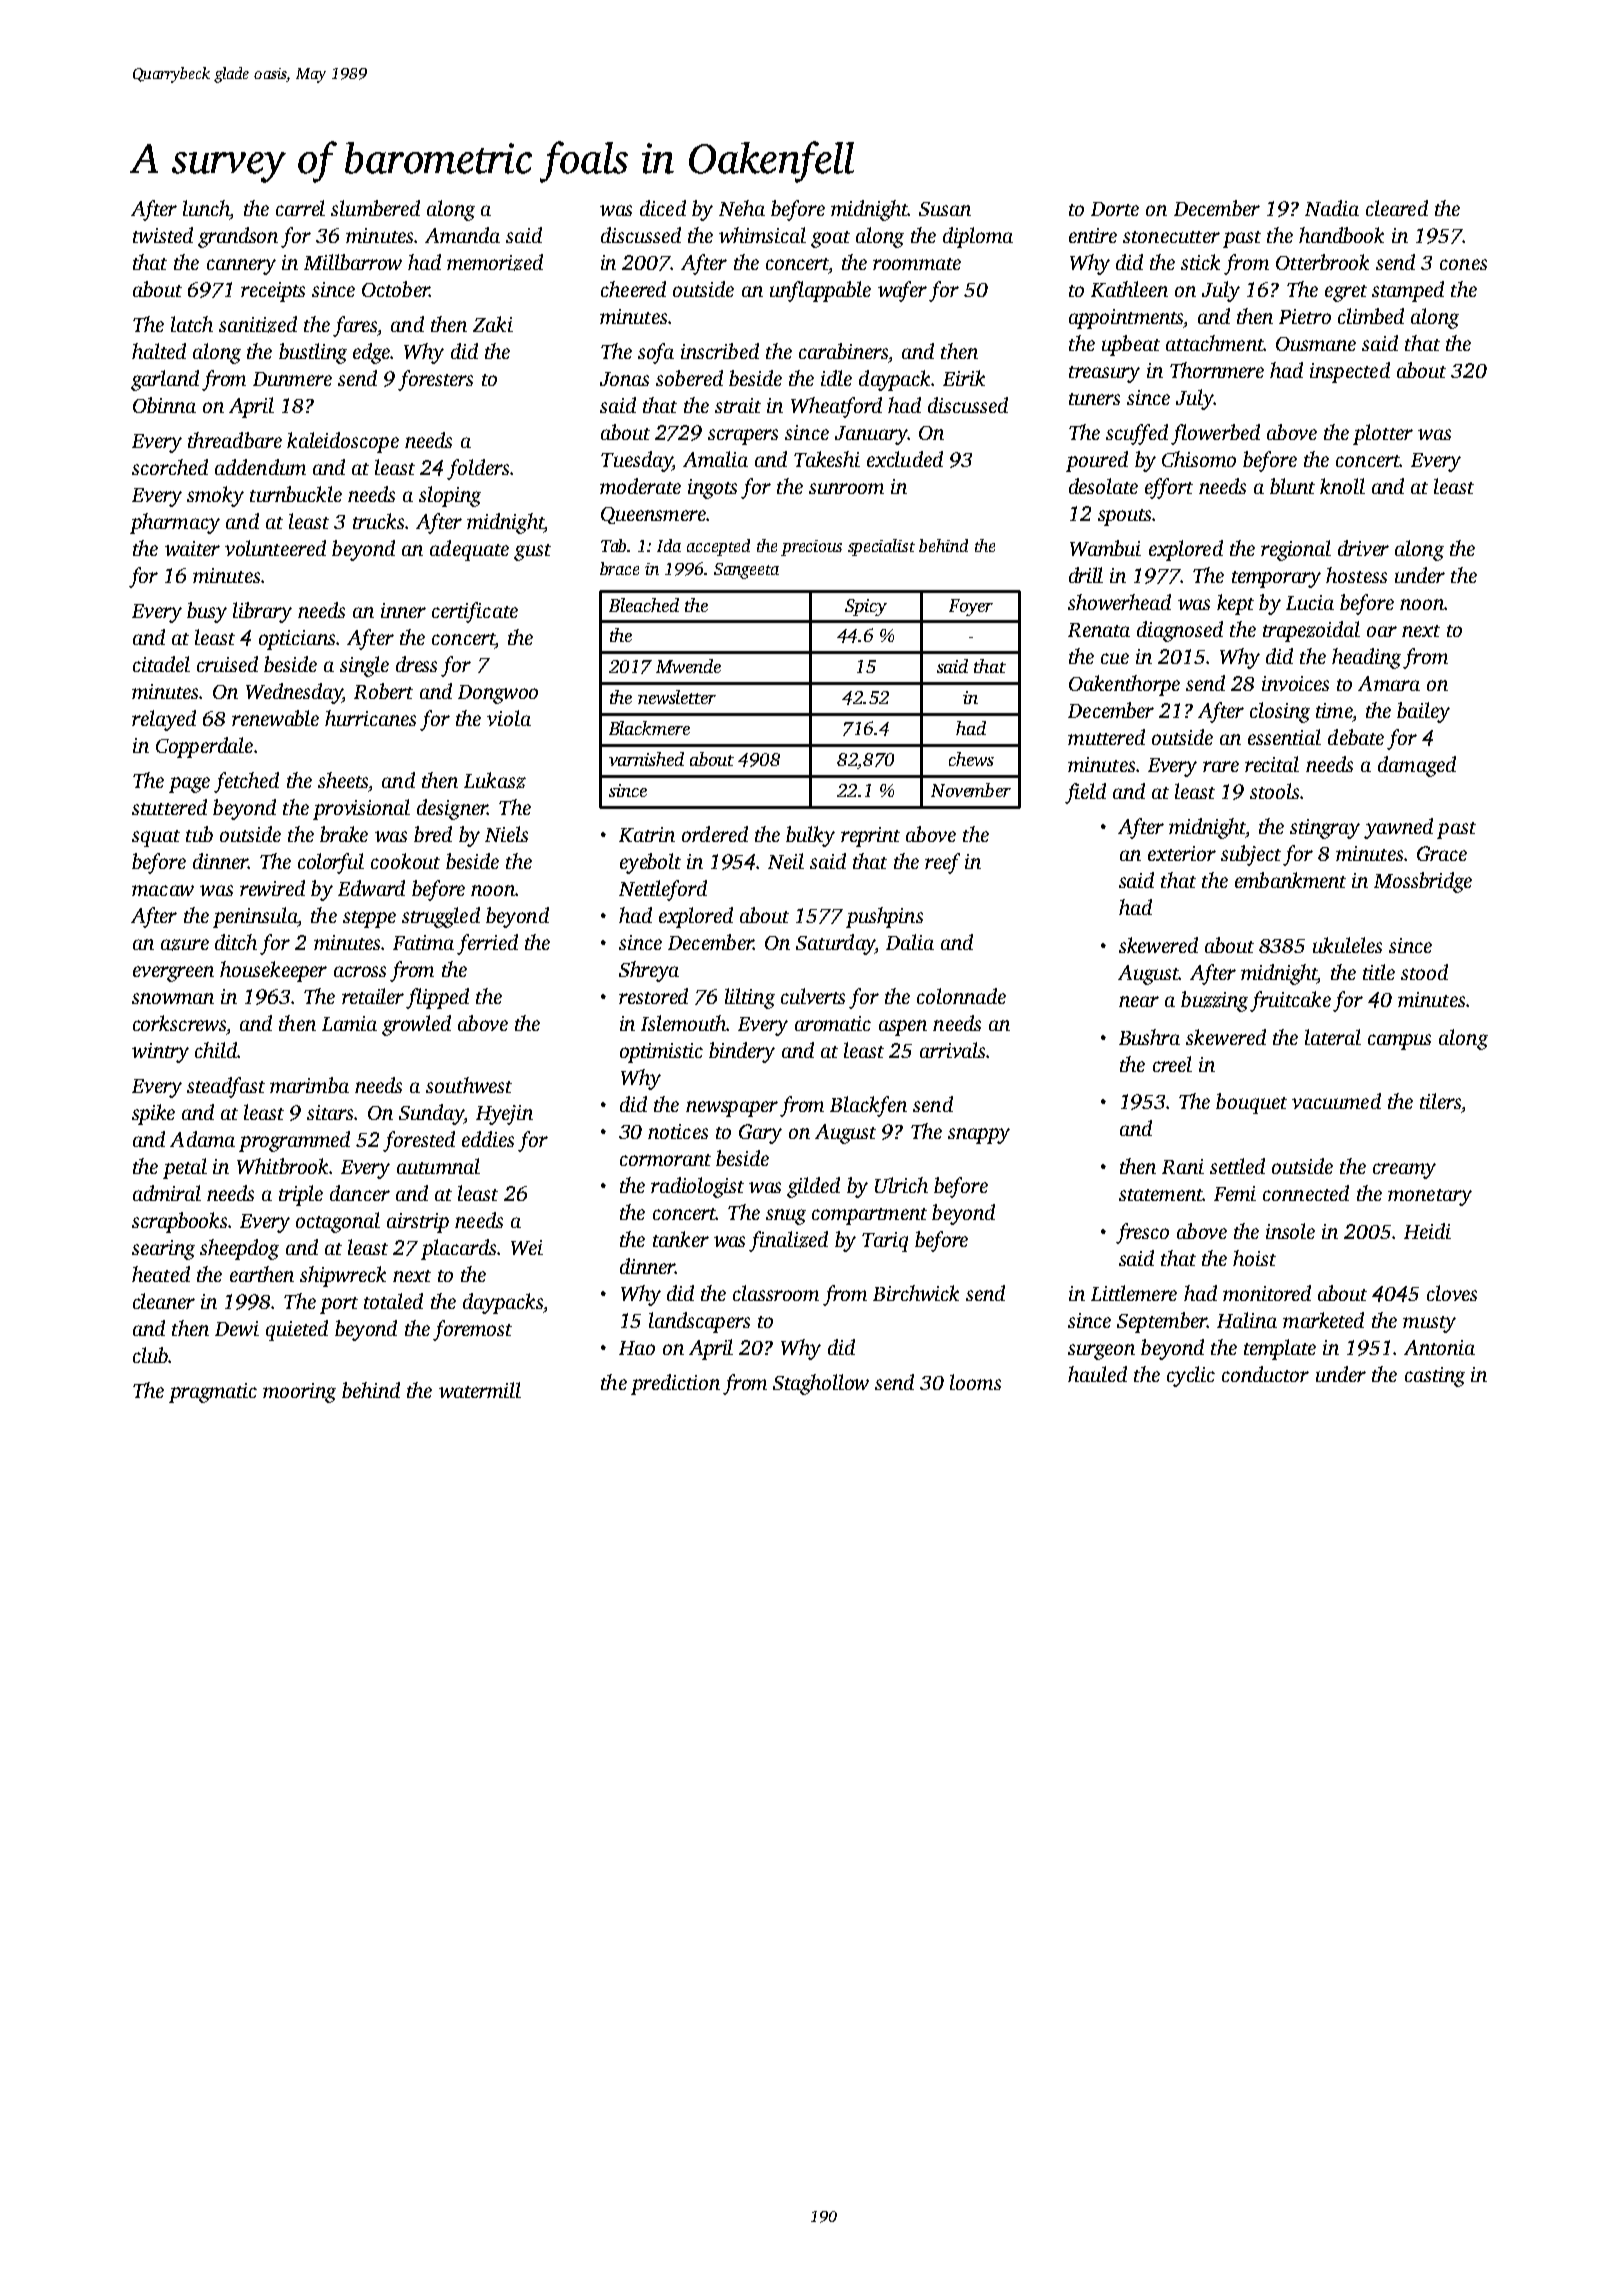  I want to click on designer, so click(452, 809).
